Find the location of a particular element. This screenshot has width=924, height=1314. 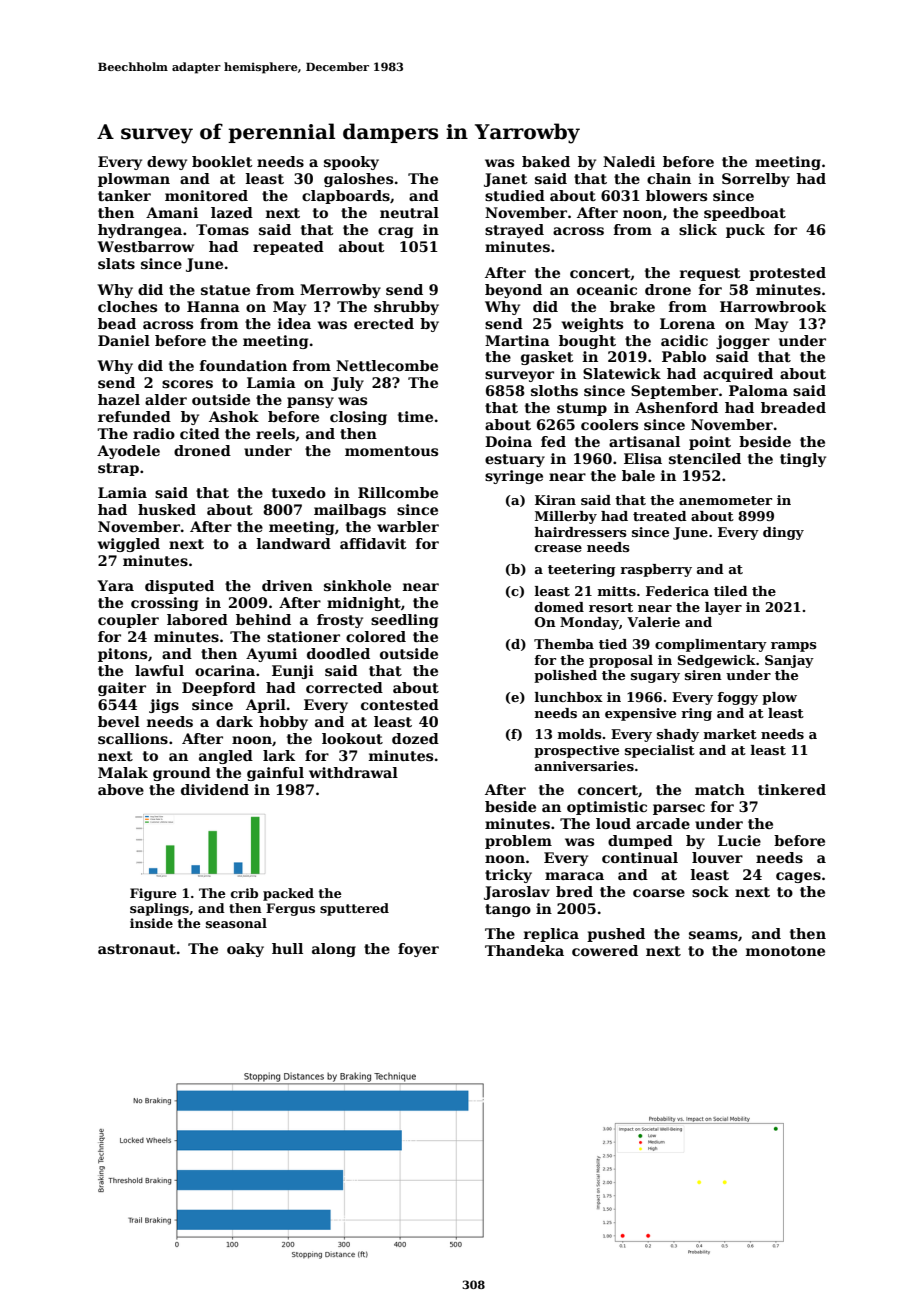

gainful is located at coordinates (275, 774).
